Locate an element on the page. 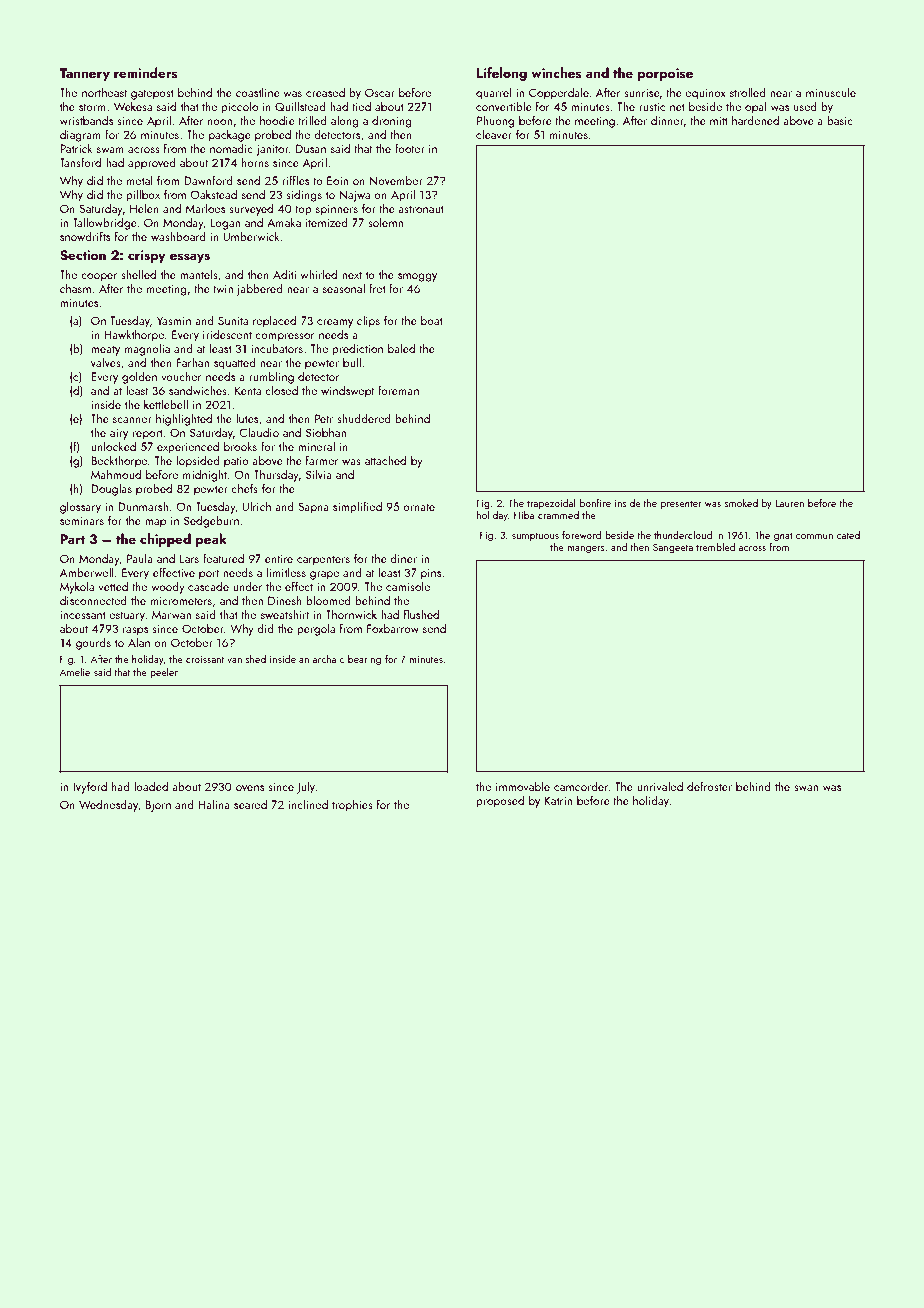 This page has width=924, height=1308. Katrin is located at coordinates (558, 800).
